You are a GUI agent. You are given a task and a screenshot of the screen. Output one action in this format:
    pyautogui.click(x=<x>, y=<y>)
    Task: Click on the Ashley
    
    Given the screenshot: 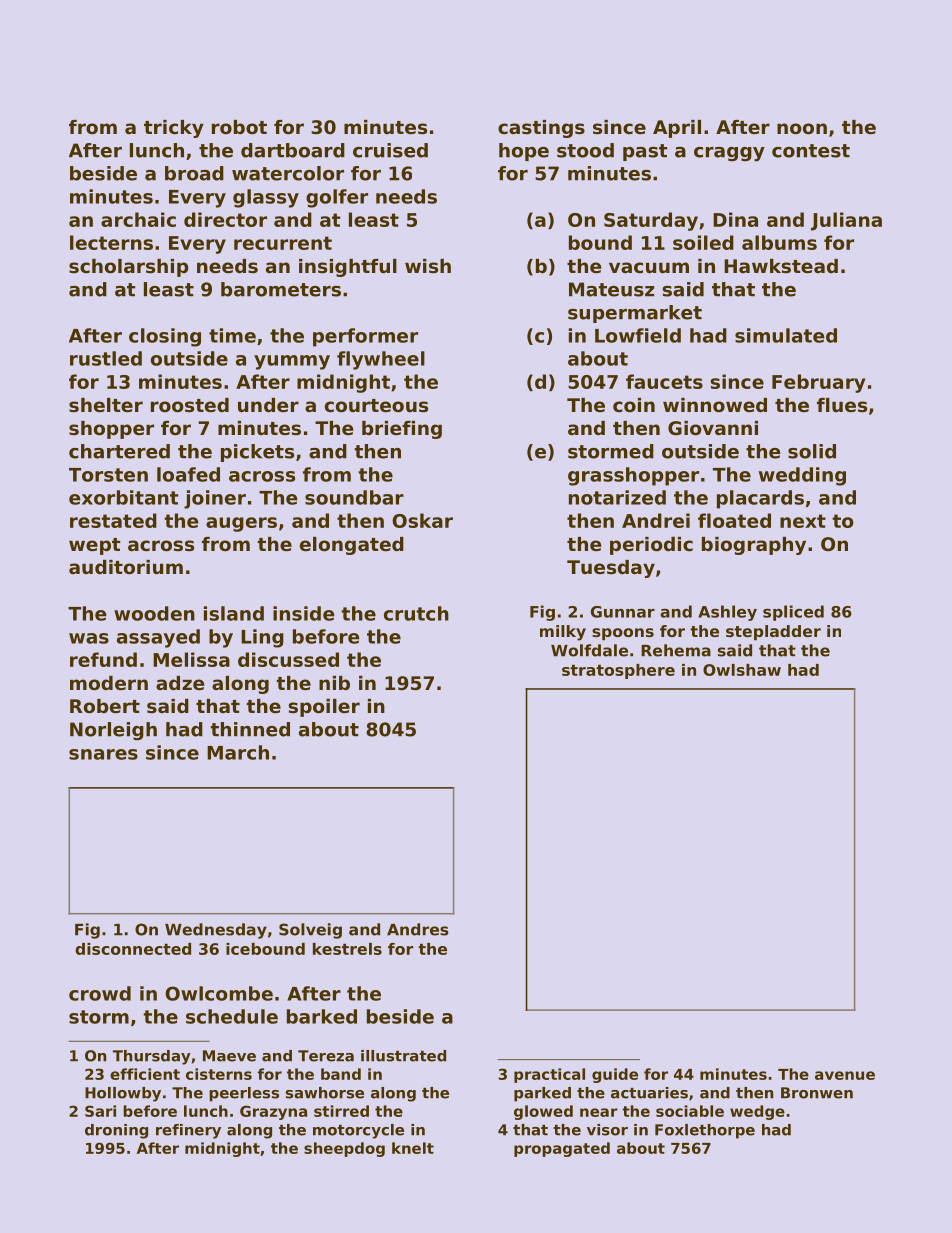 What is the action you would take?
    pyautogui.click(x=727, y=613)
